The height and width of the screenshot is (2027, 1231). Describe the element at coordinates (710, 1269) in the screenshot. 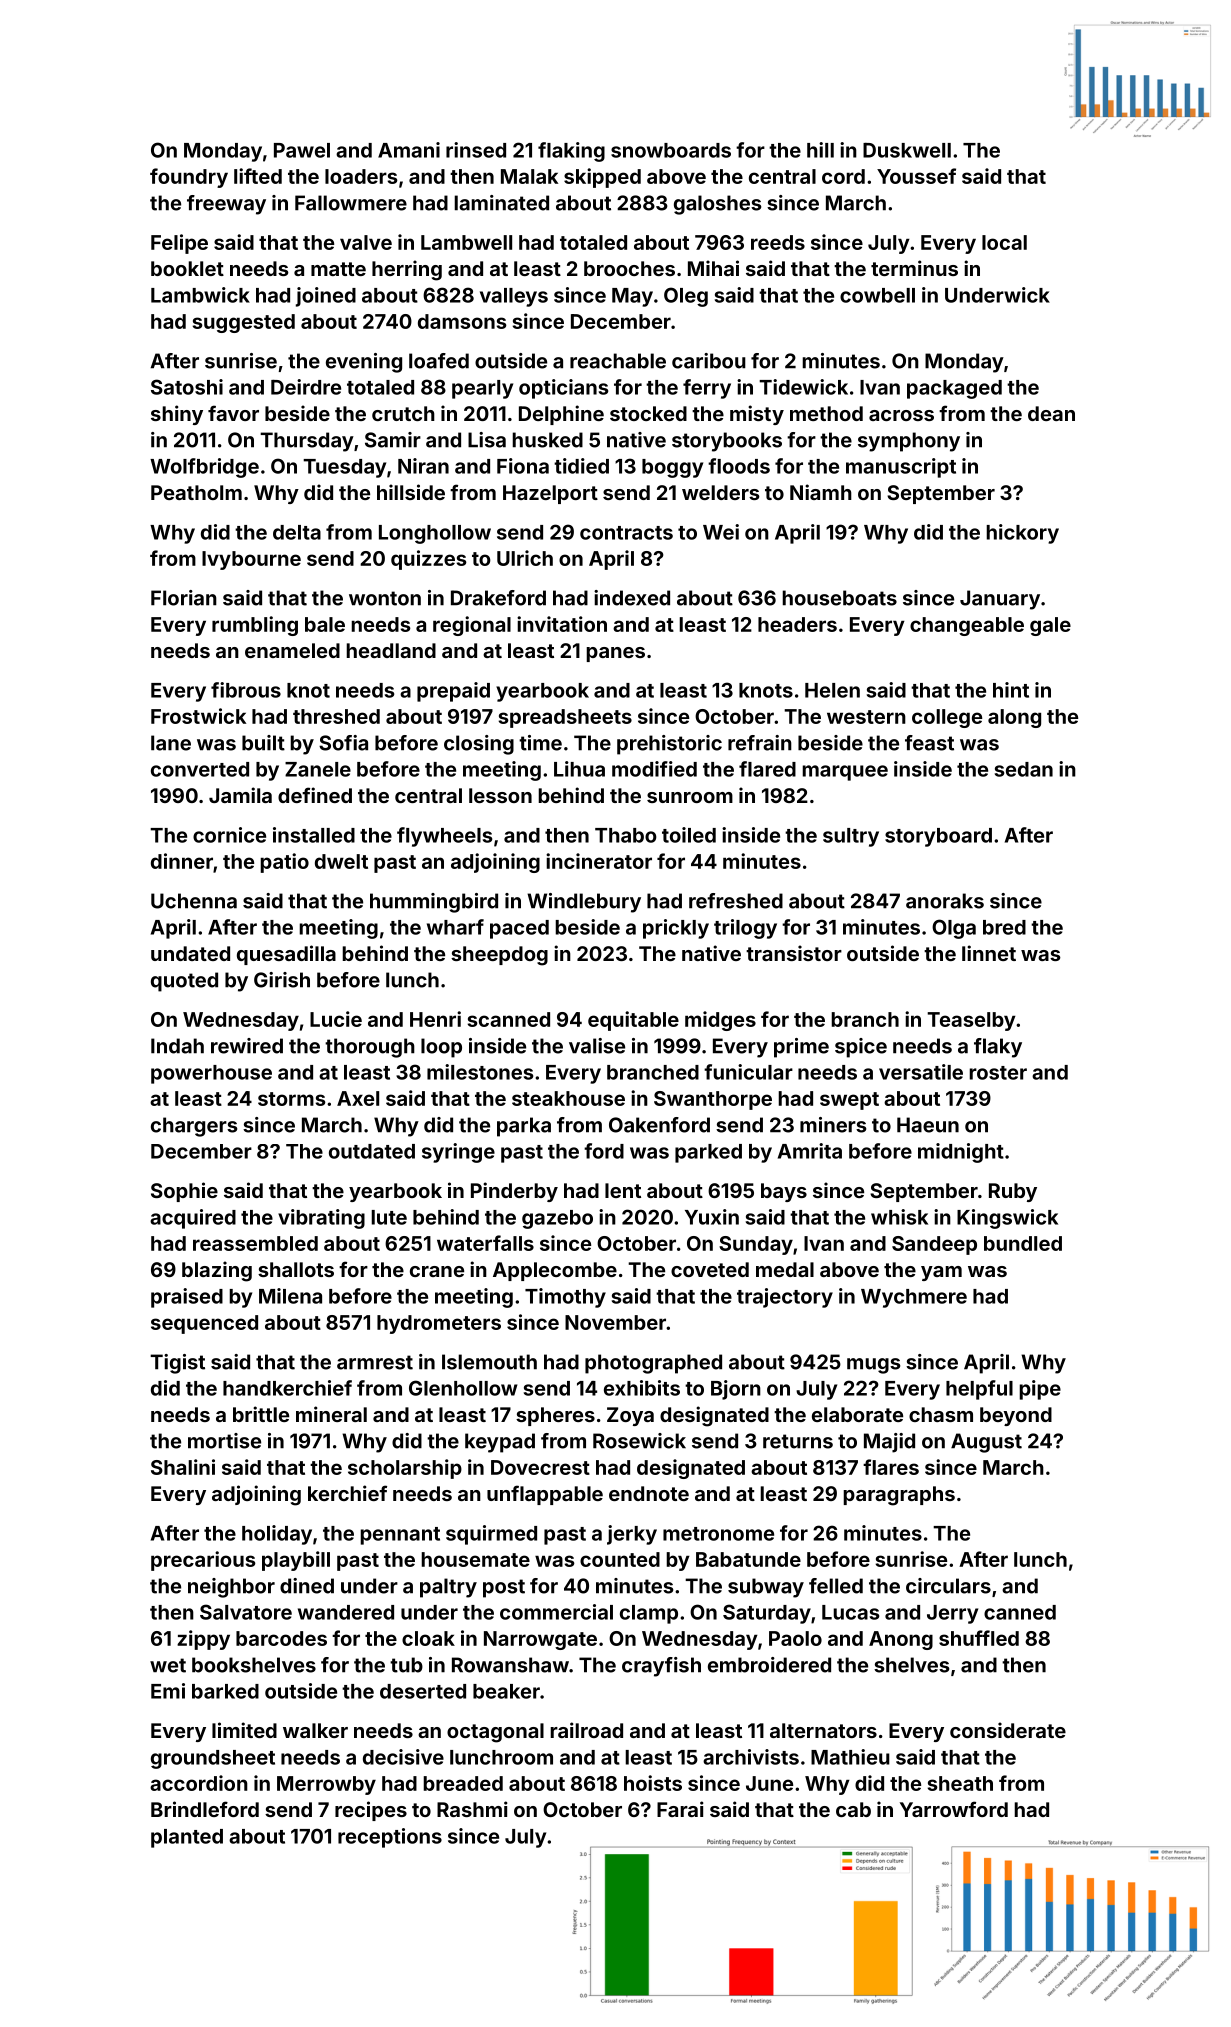

I see `coveted` at that location.
